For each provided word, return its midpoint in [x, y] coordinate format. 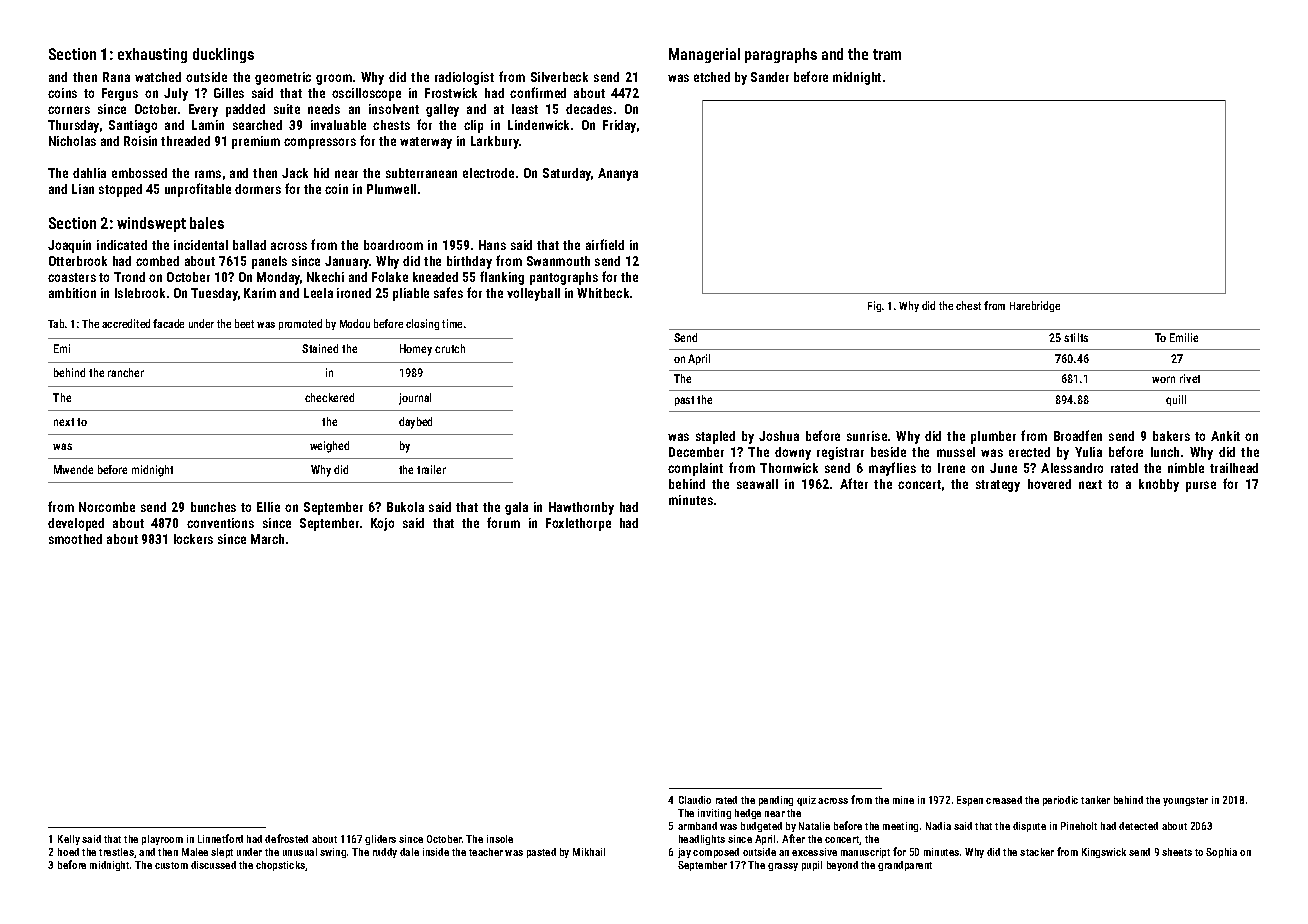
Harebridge [1035, 306]
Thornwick [789, 468]
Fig [874, 306]
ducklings [223, 55]
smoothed [75, 539]
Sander [770, 77]
